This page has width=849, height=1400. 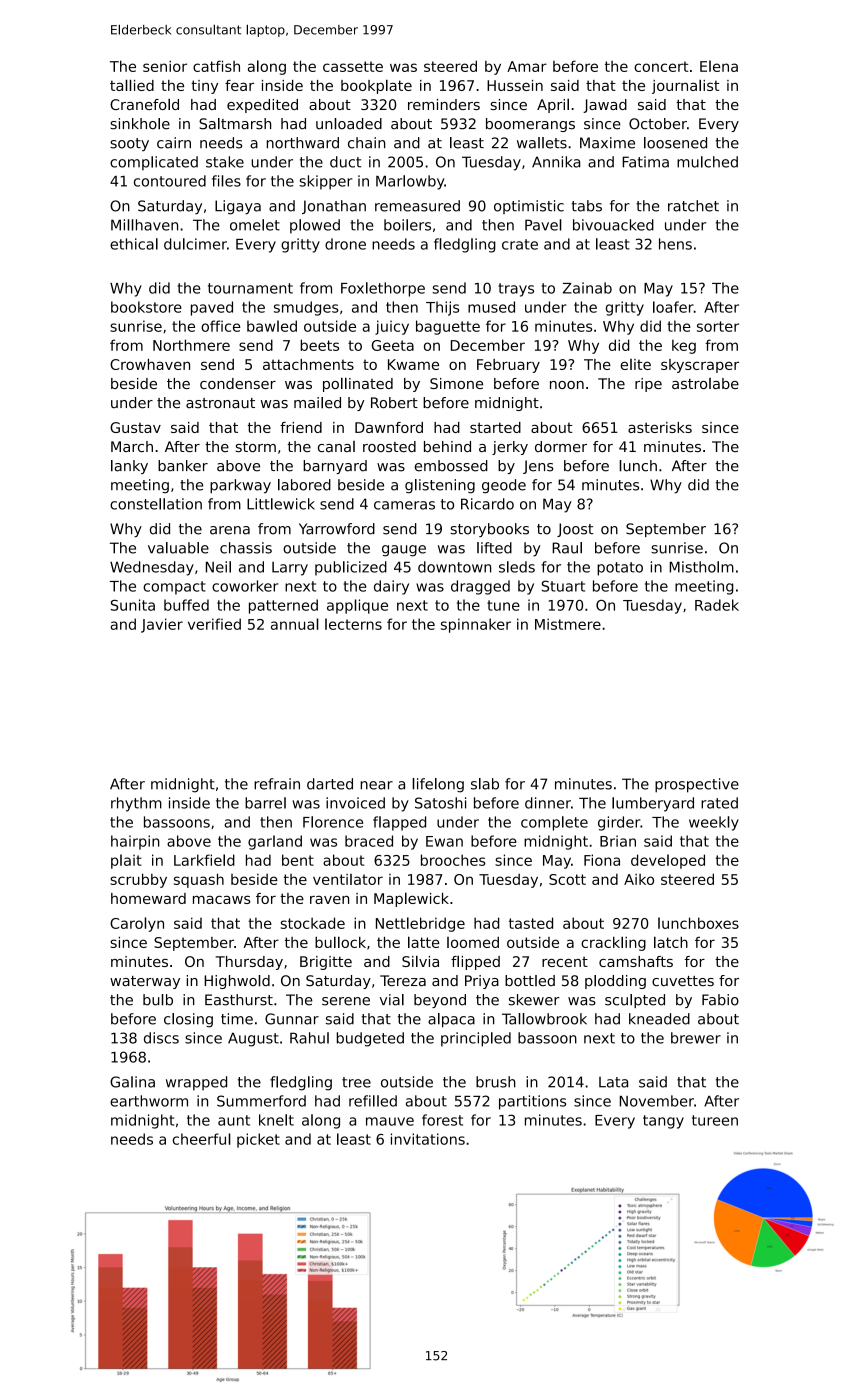 What do you see at coordinates (438, 785) in the page?
I see `lifelong` at bounding box center [438, 785].
